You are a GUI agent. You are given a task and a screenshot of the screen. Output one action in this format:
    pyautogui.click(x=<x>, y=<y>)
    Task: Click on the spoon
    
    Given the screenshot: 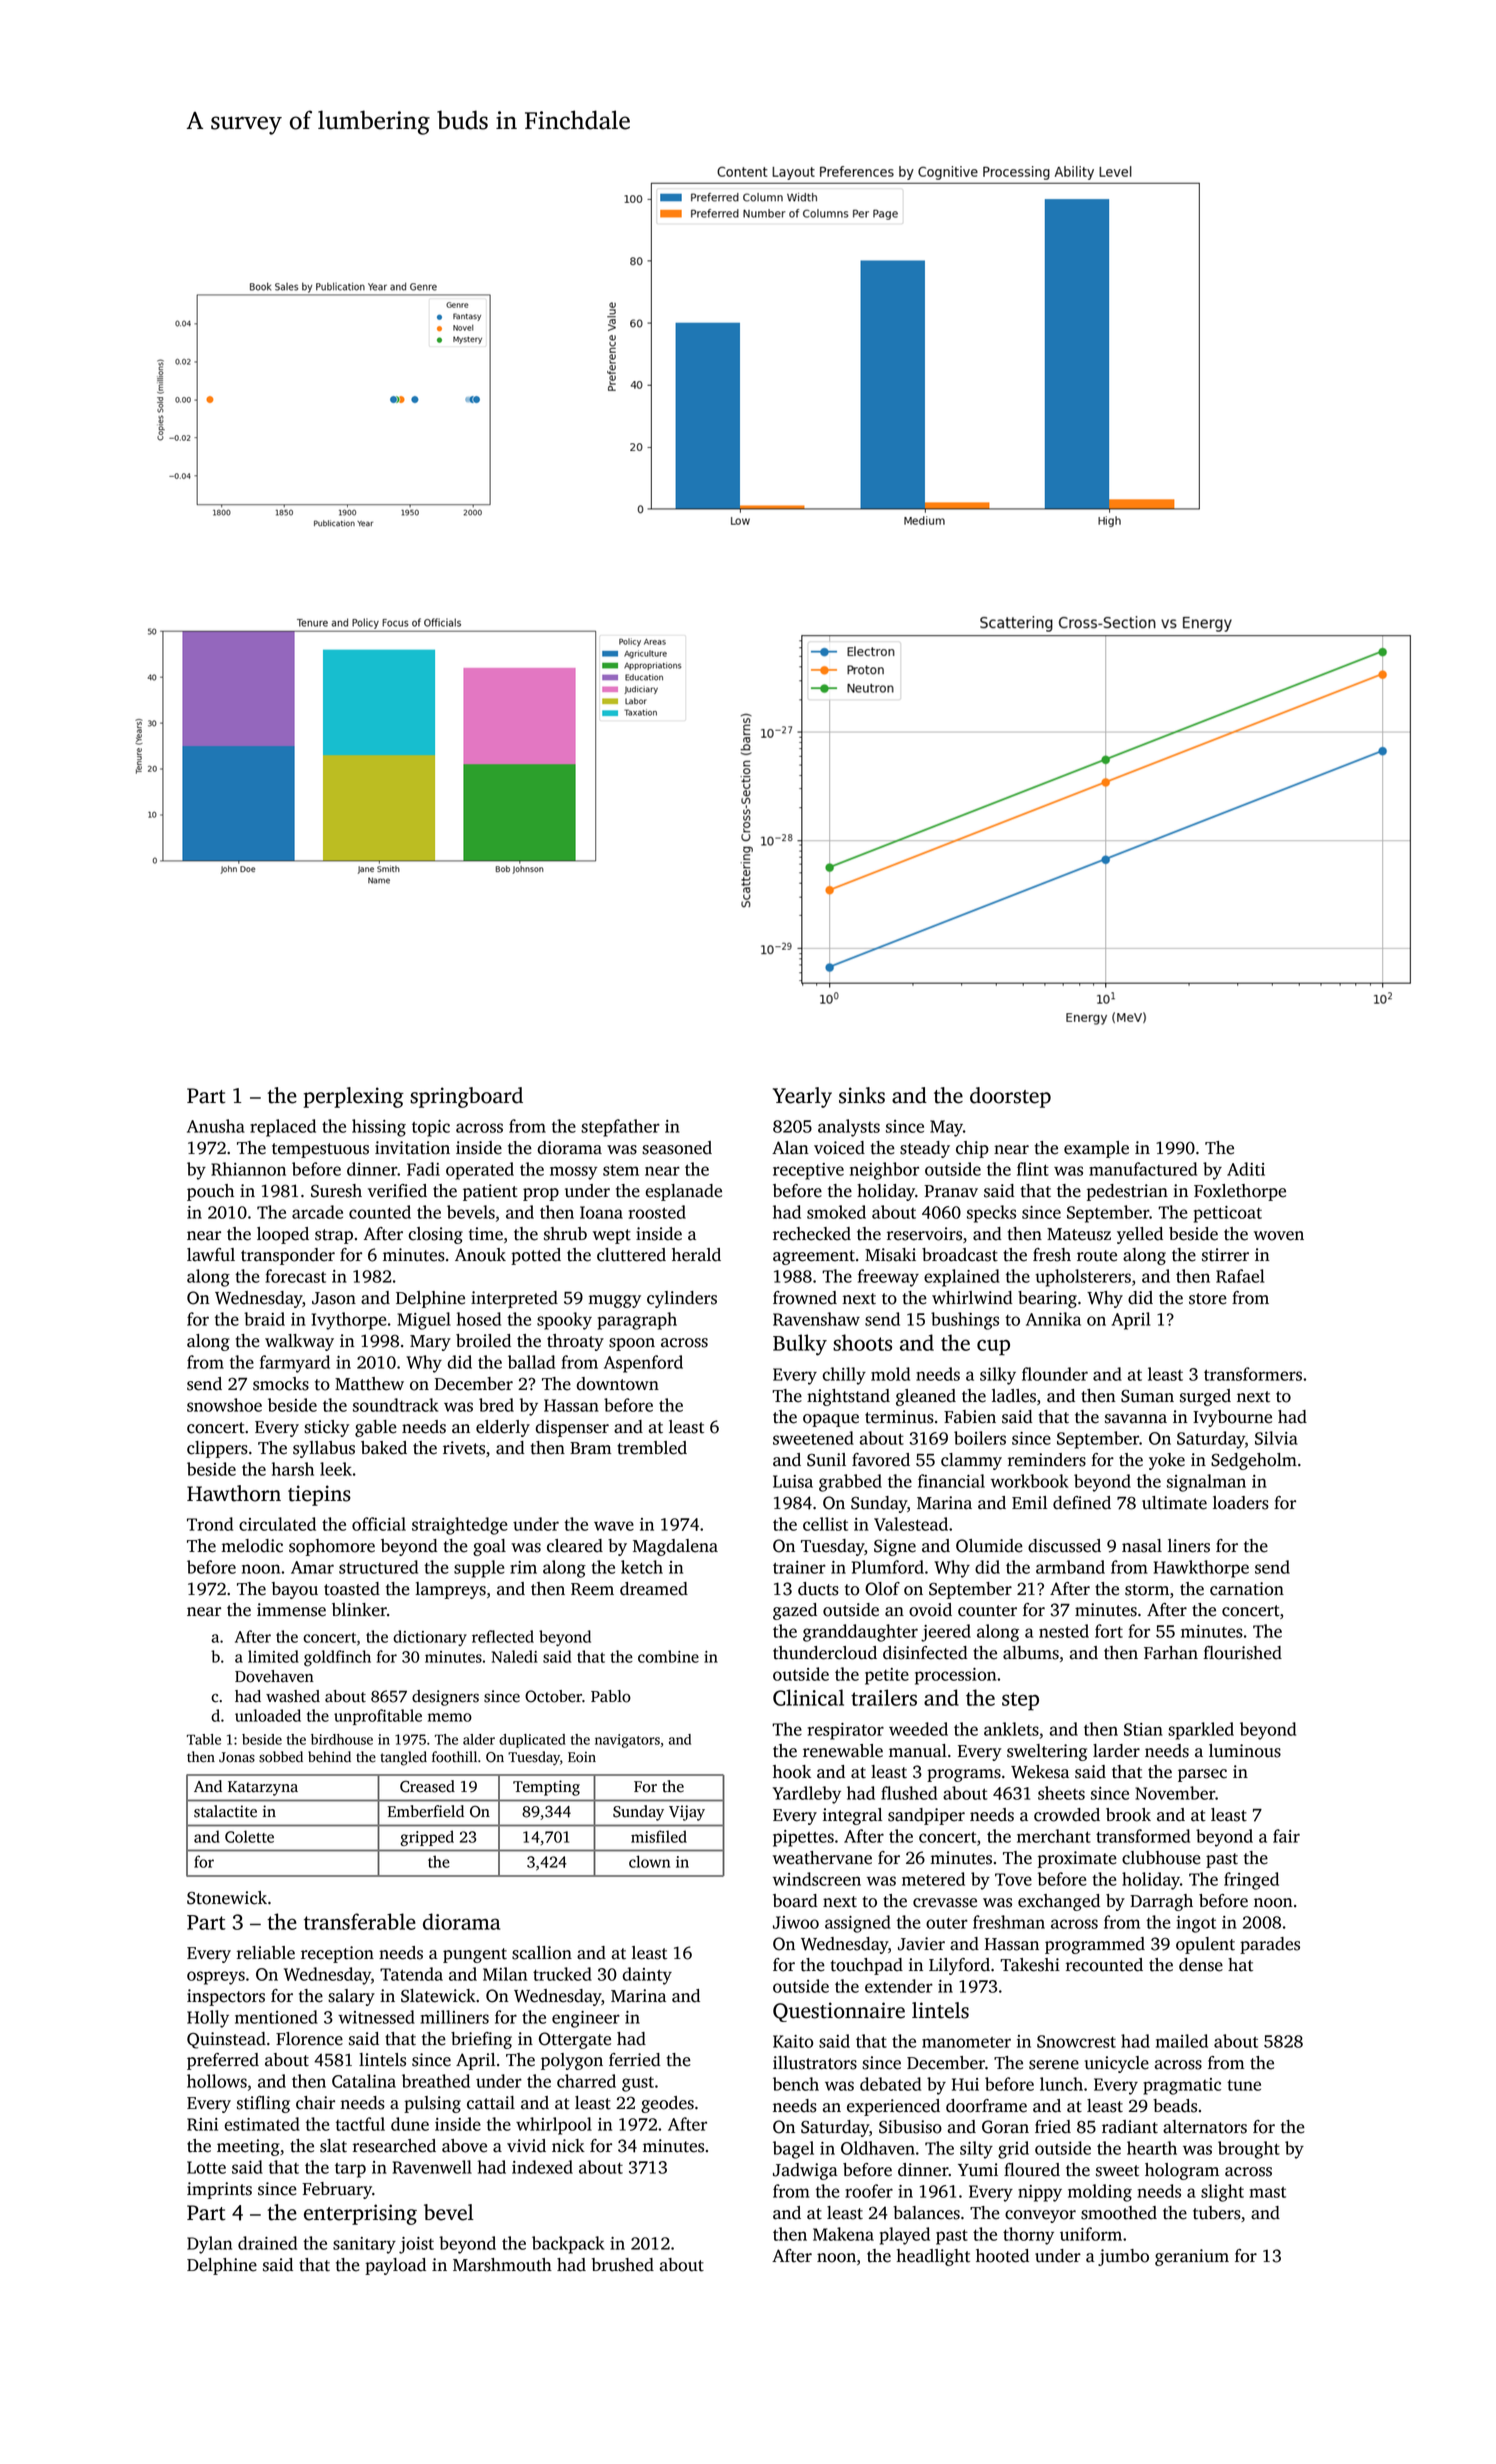 What is the action you would take?
    pyautogui.click(x=632, y=1344)
